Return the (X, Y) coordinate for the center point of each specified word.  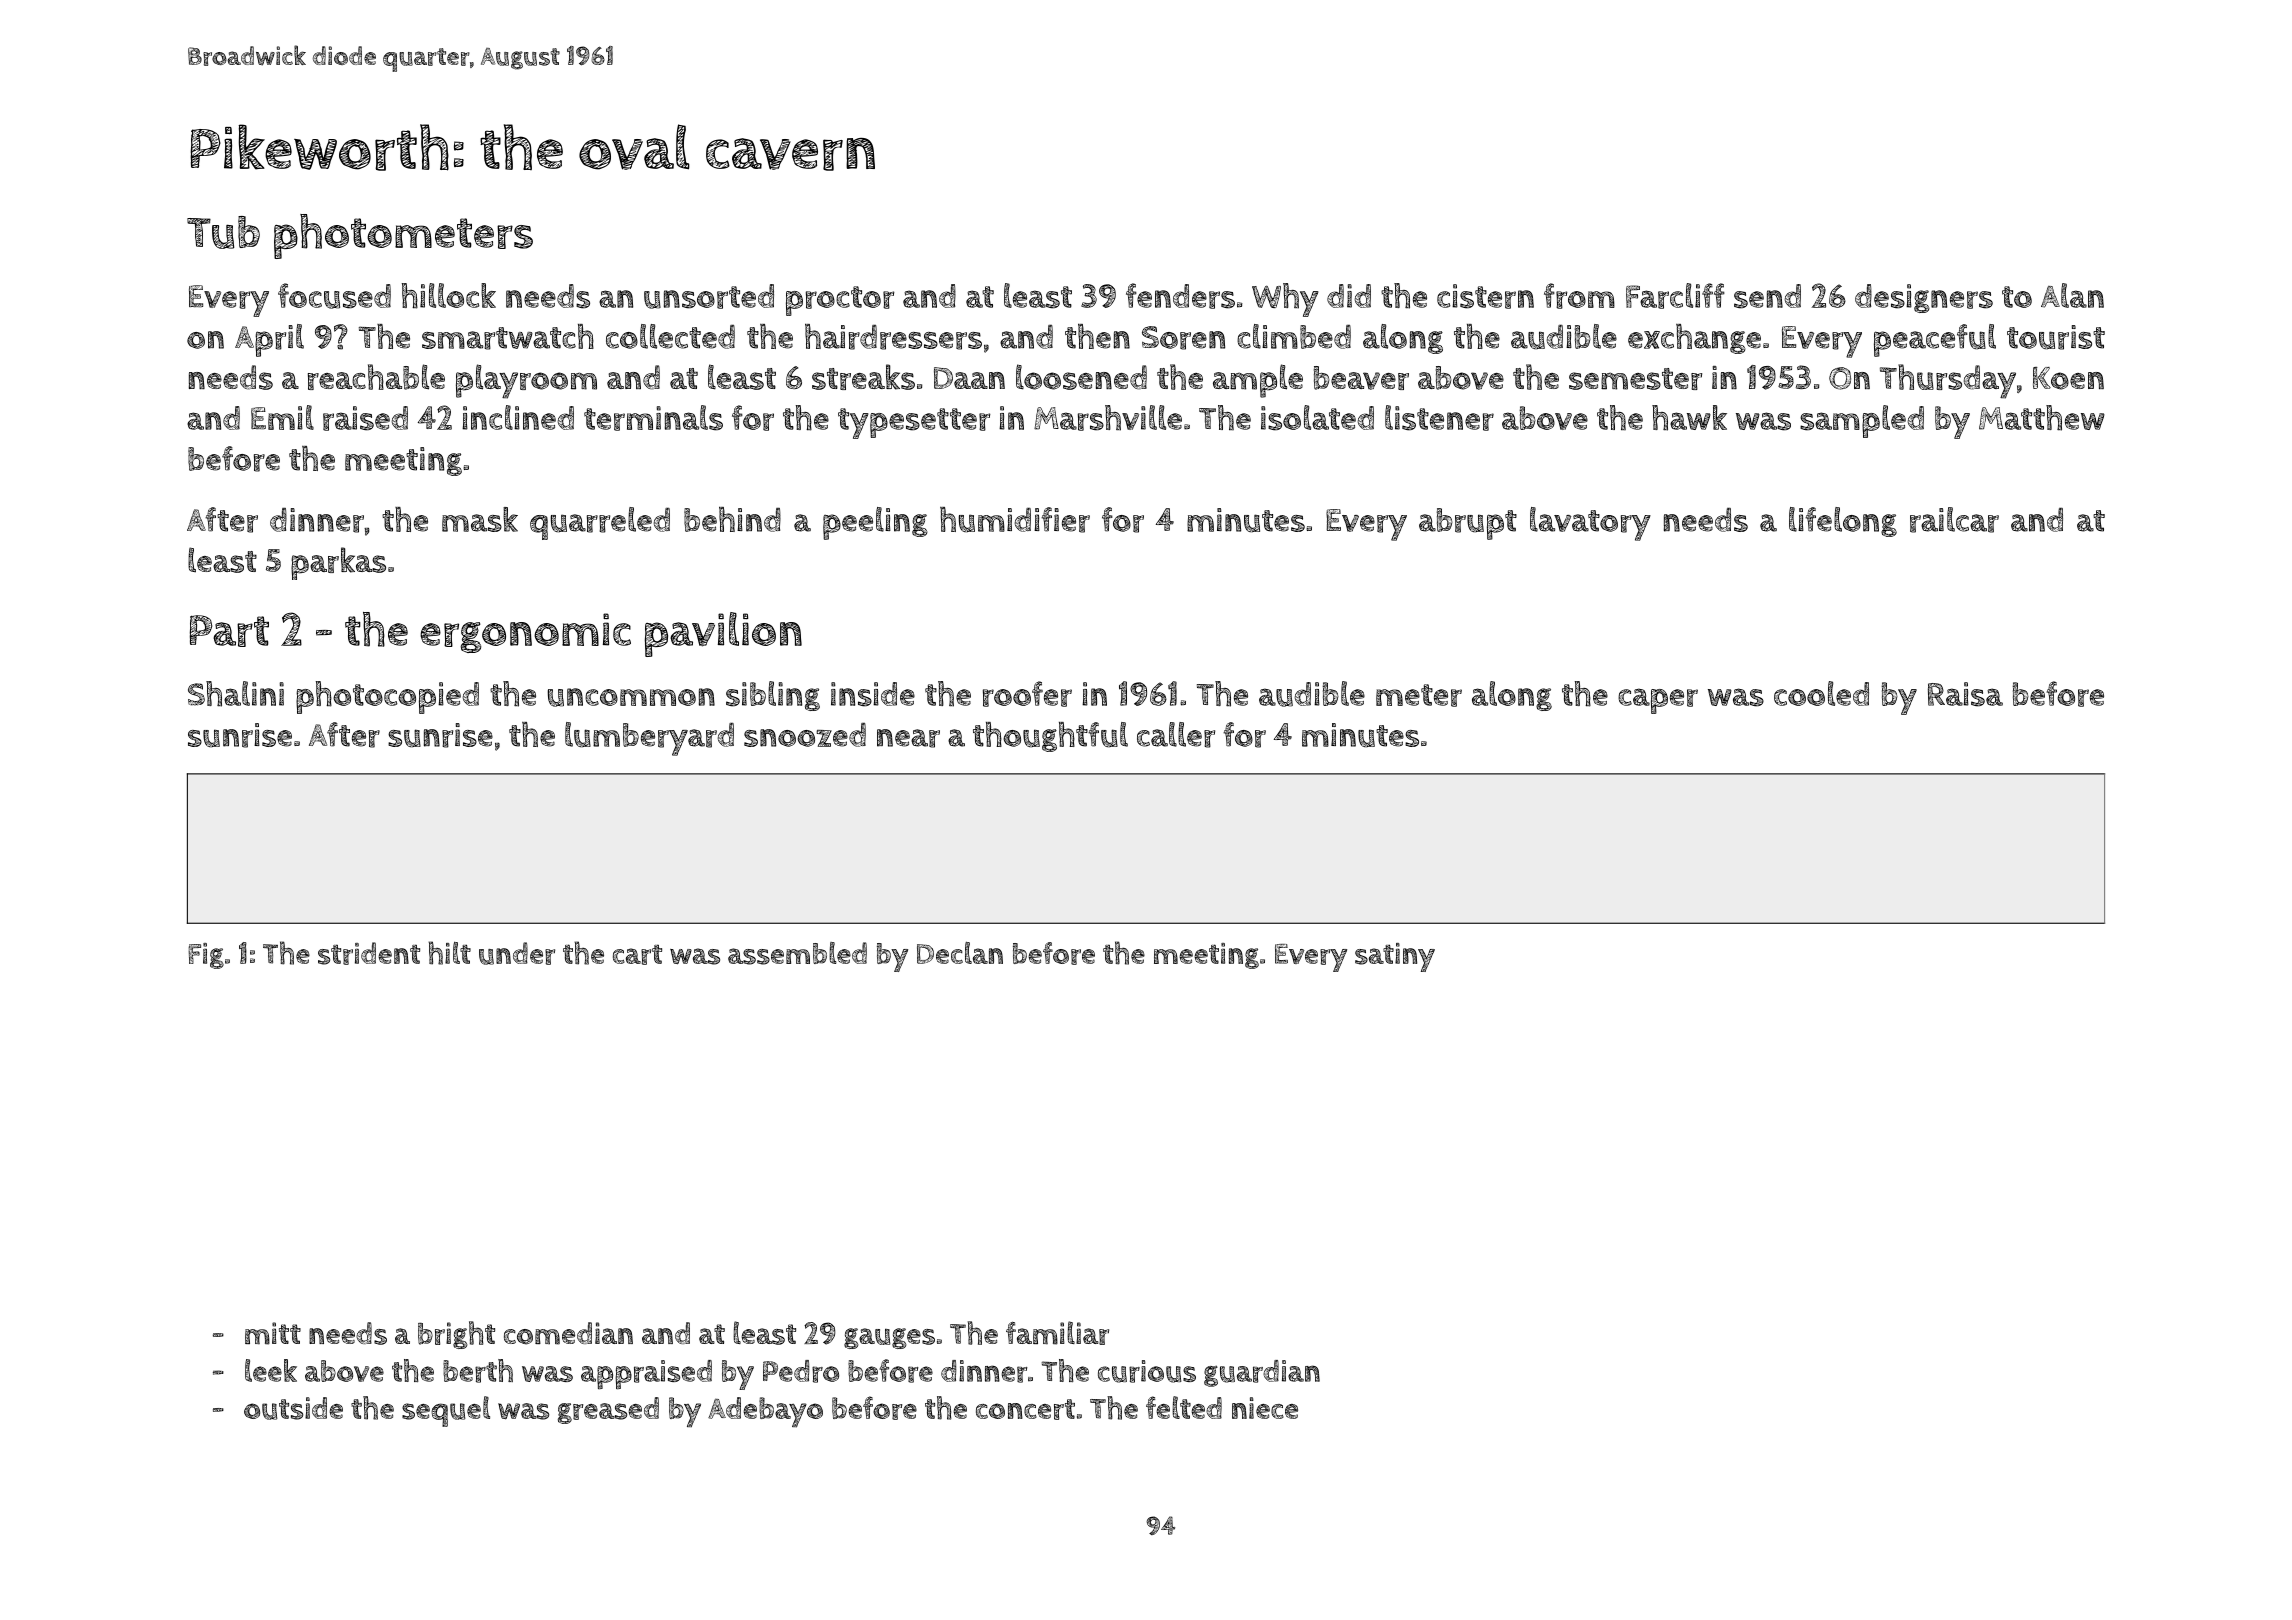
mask (480, 519)
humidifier (1015, 520)
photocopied (387, 697)
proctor (840, 301)
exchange (1694, 339)
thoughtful (1050, 737)
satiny (1395, 957)
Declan (960, 953)
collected (670, 336)
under (517, 953)
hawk (1689, 418)
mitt (273, 1333)
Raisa (1965, 694)
